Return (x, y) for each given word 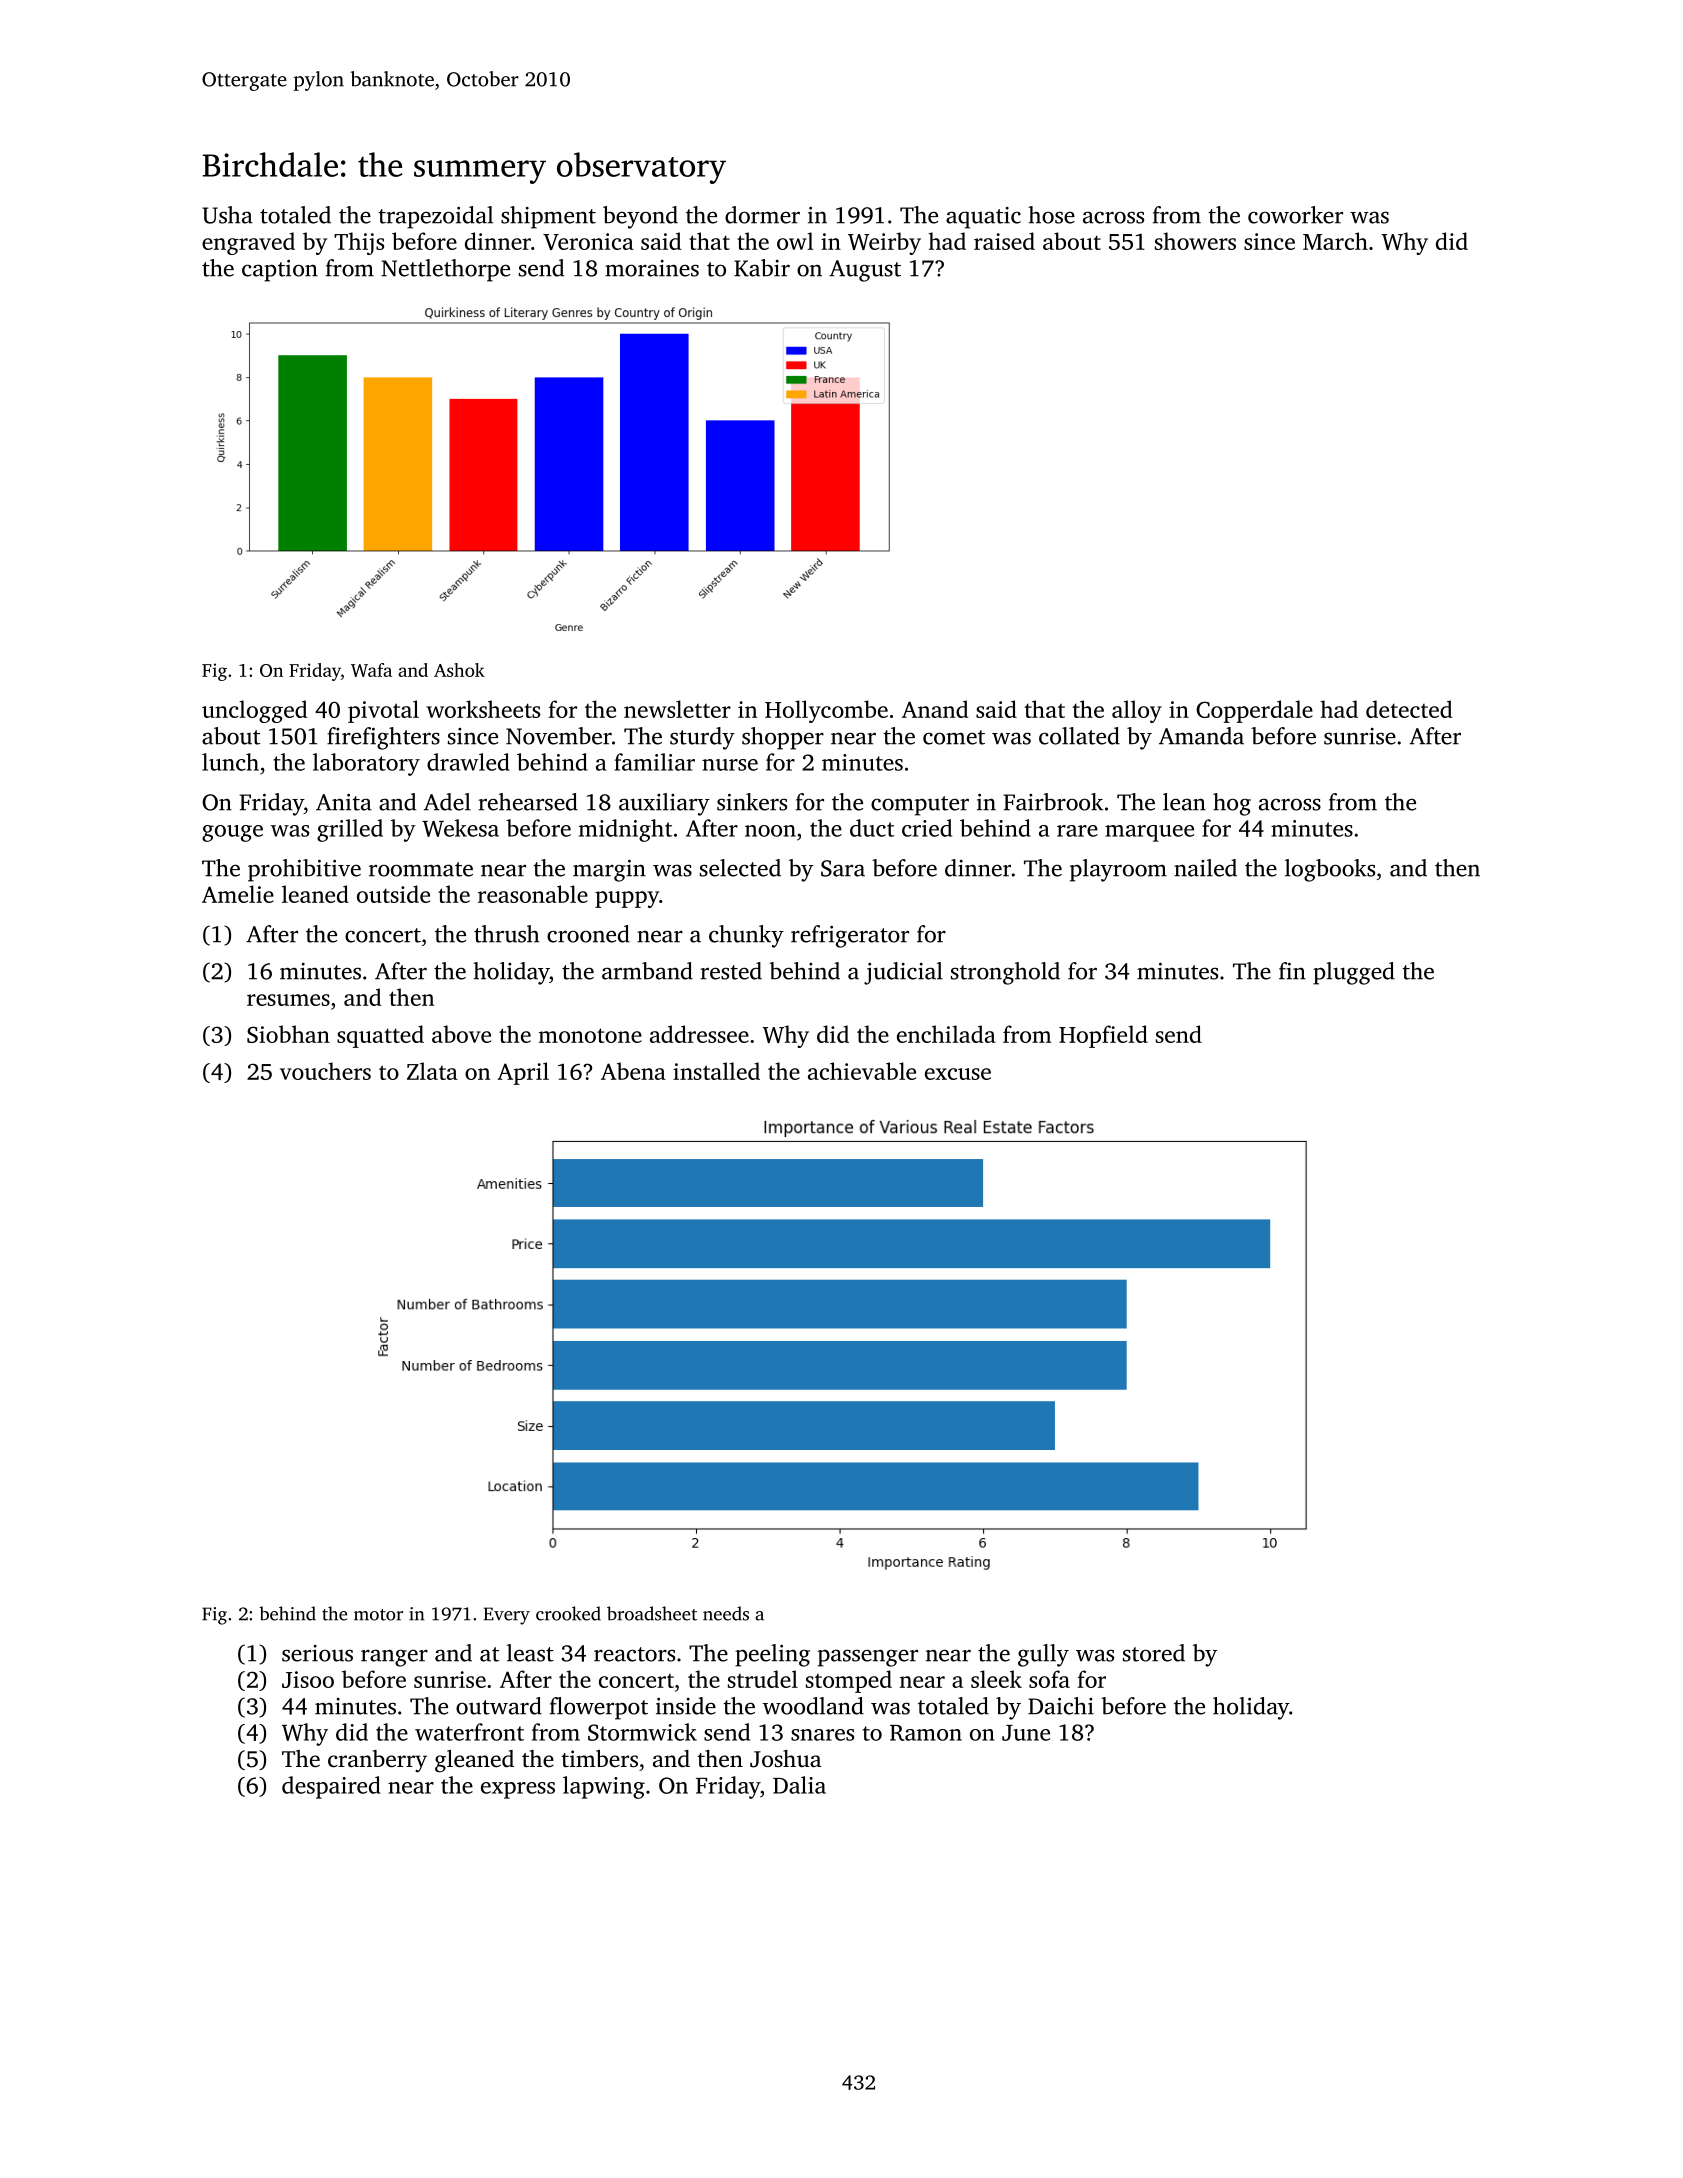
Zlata (432, 1071)
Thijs (359, 243)
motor (378, 1615)
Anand (935, 709)
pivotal (383, 711)
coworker (1295, 215)
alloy (1137, 711)
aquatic (983, 218)
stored (1154, 1653)
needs (726, 1613)
